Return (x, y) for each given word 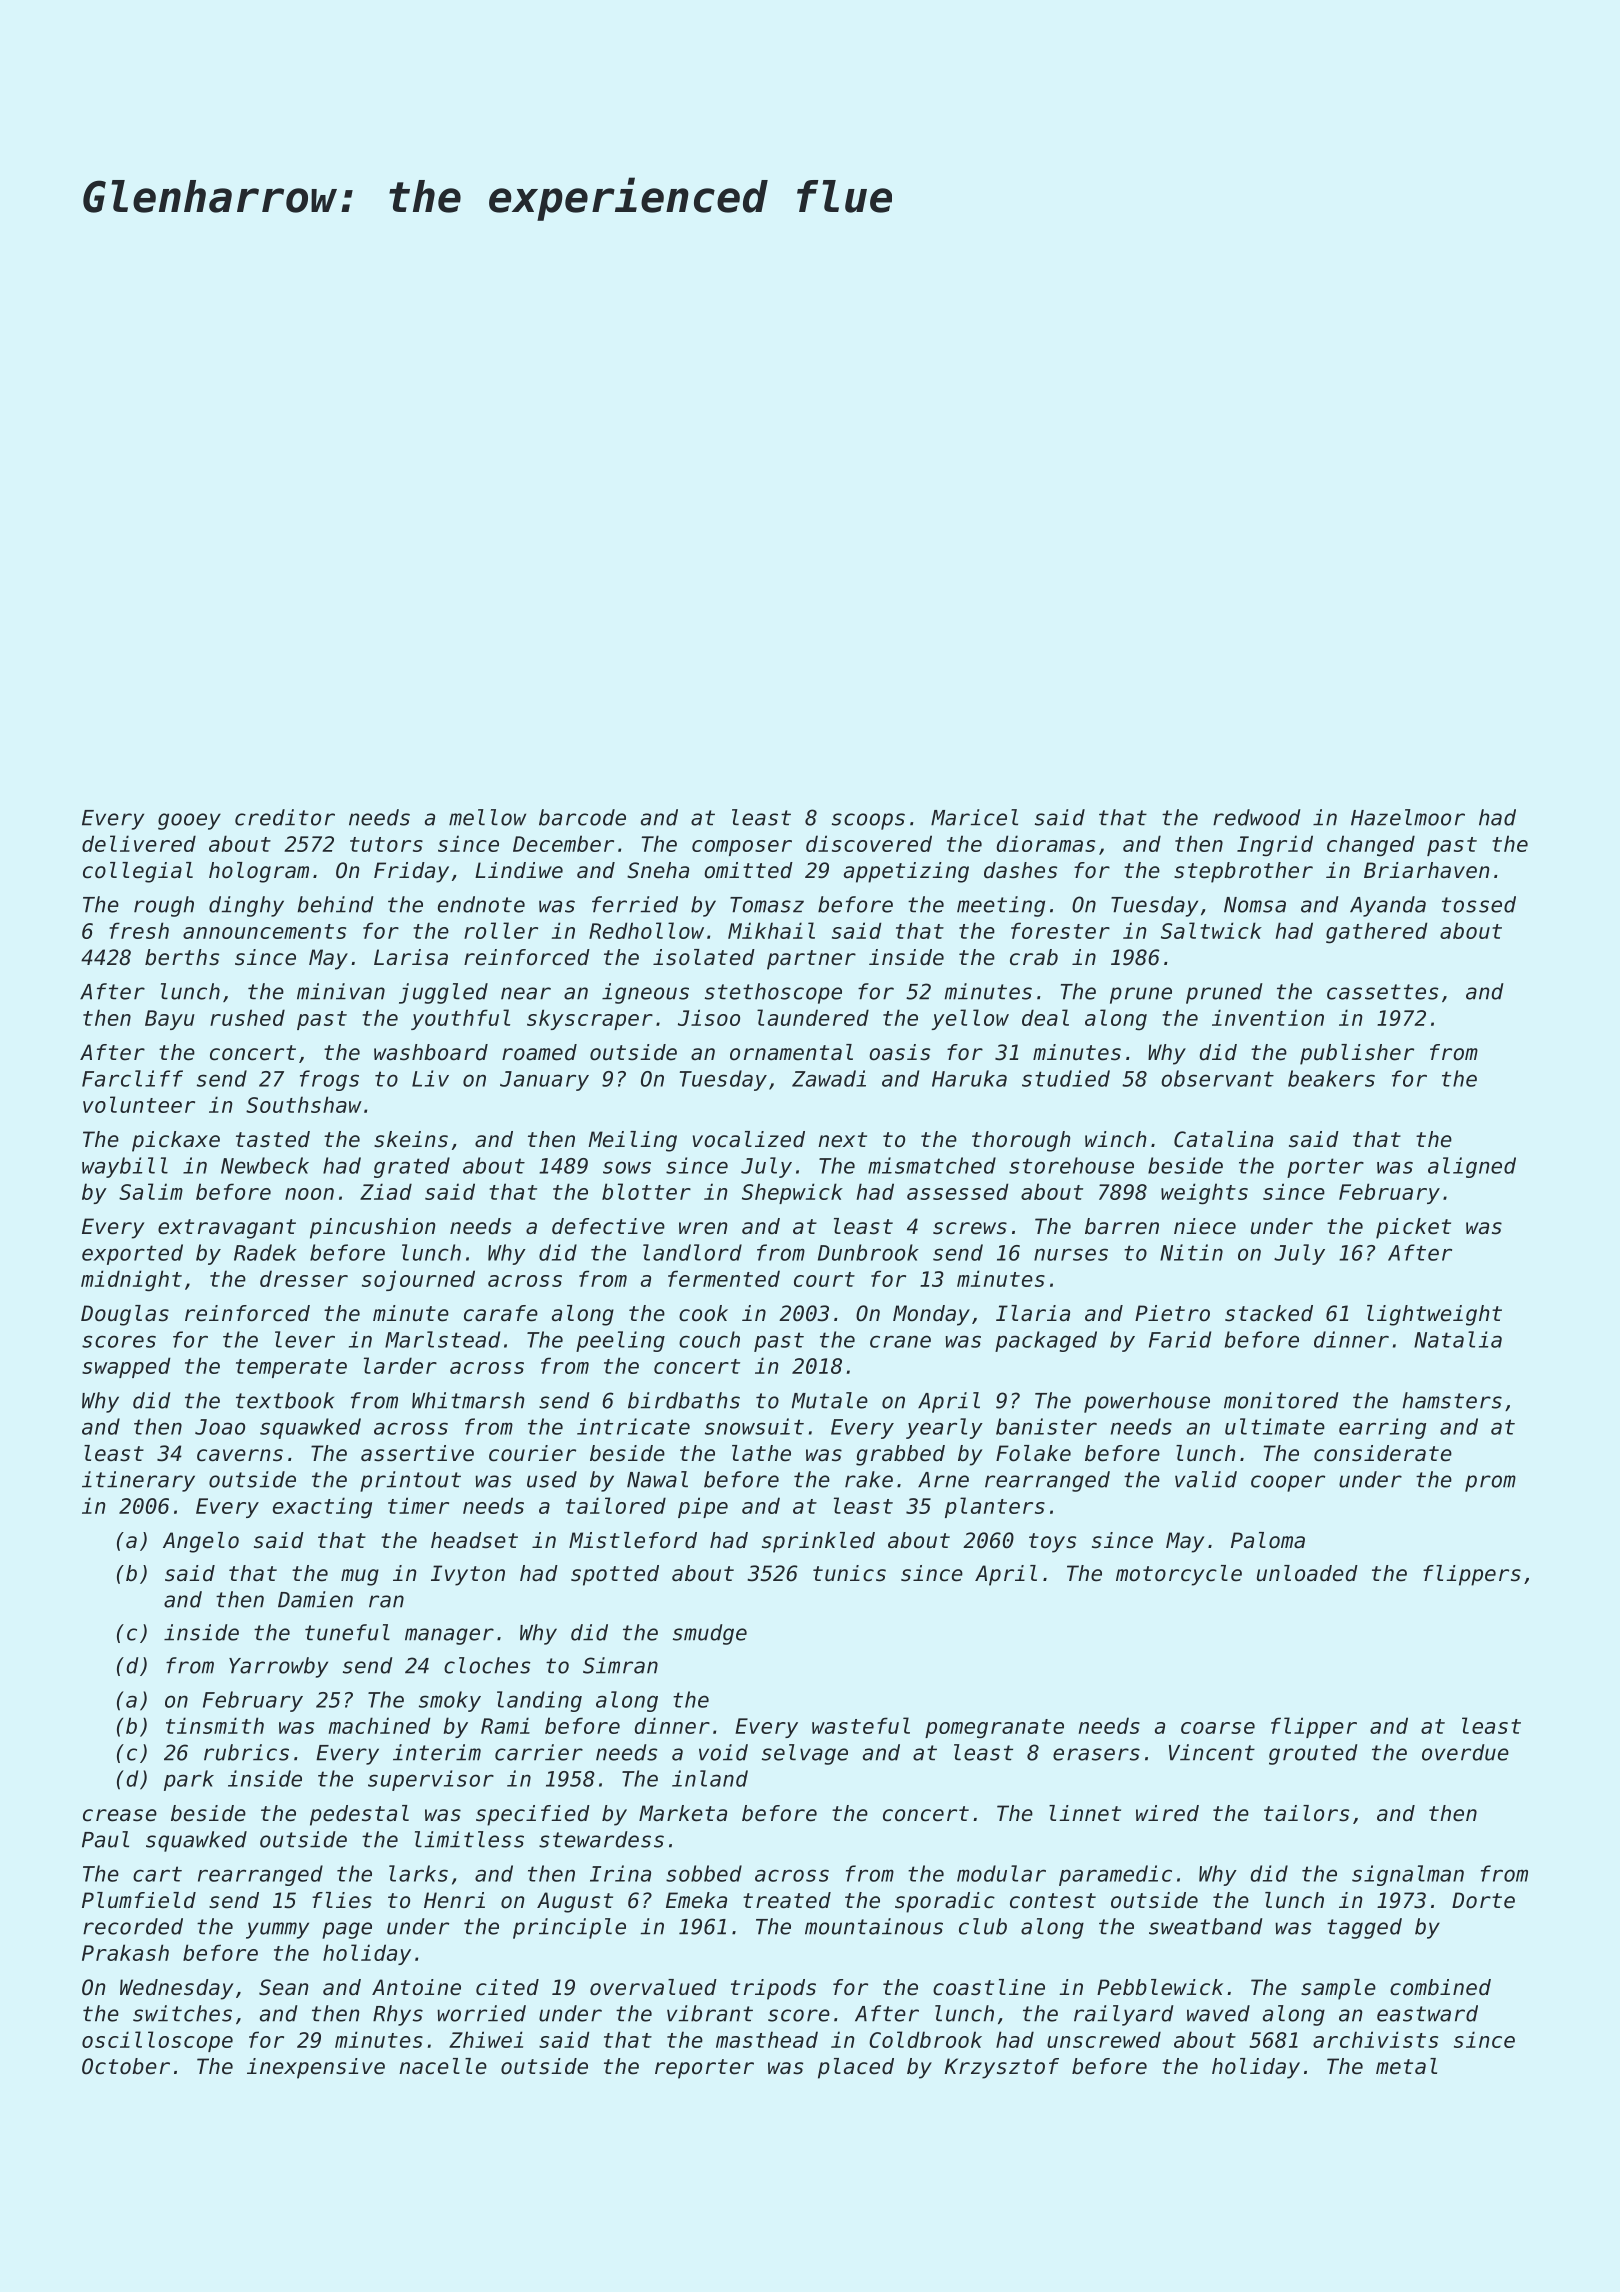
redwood (1257, 817)
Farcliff (132, 1078)
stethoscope (773, 993)
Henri (454, 1900)
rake (869, 1479)
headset (474, 1540)
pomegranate (994, 1729)
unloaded (1307, 1573)
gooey (189, 821)
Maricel (974, 817)
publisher (1357, 1054)
